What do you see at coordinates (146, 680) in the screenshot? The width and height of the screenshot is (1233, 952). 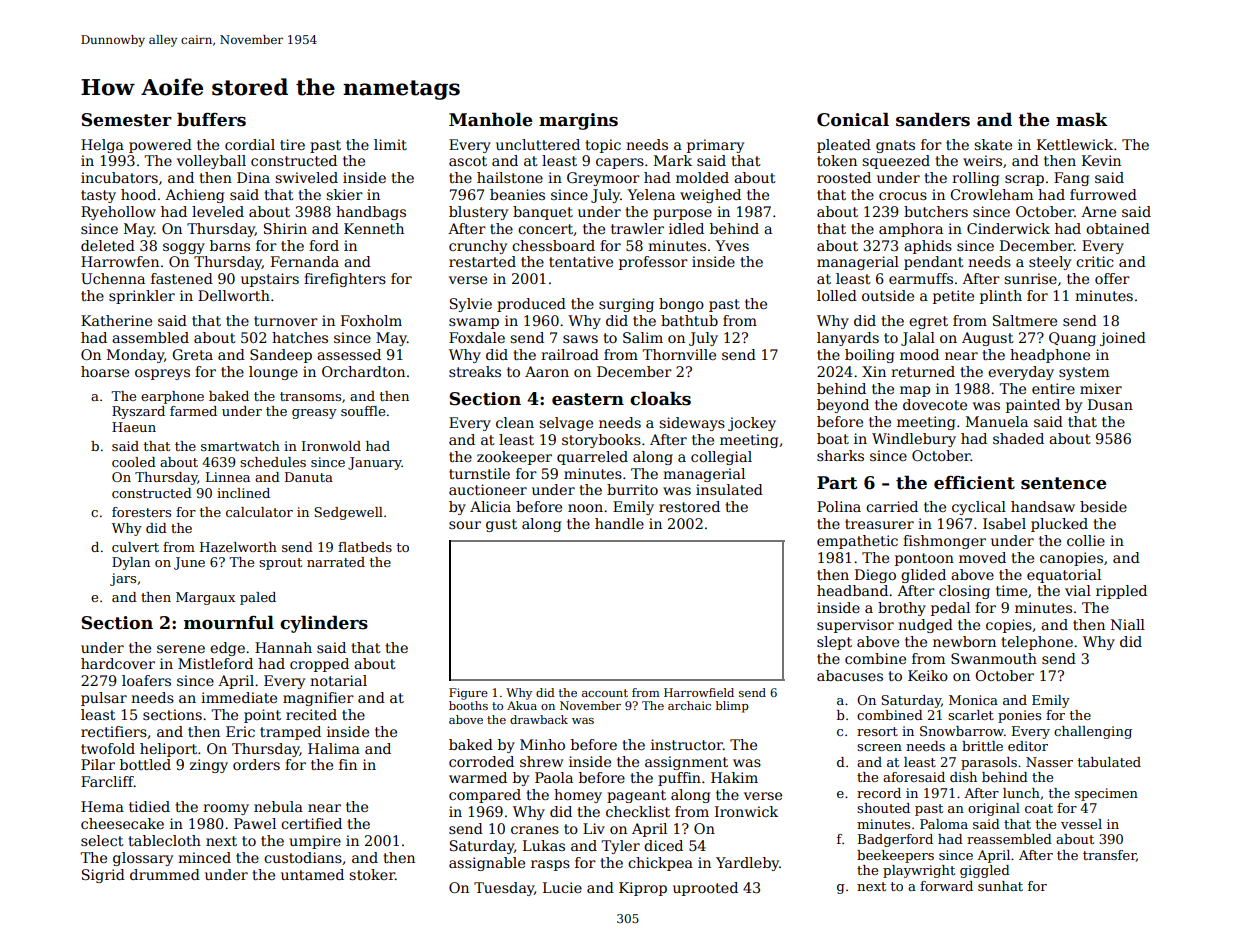 I see `loafers` at bounding box center [146, 680].
